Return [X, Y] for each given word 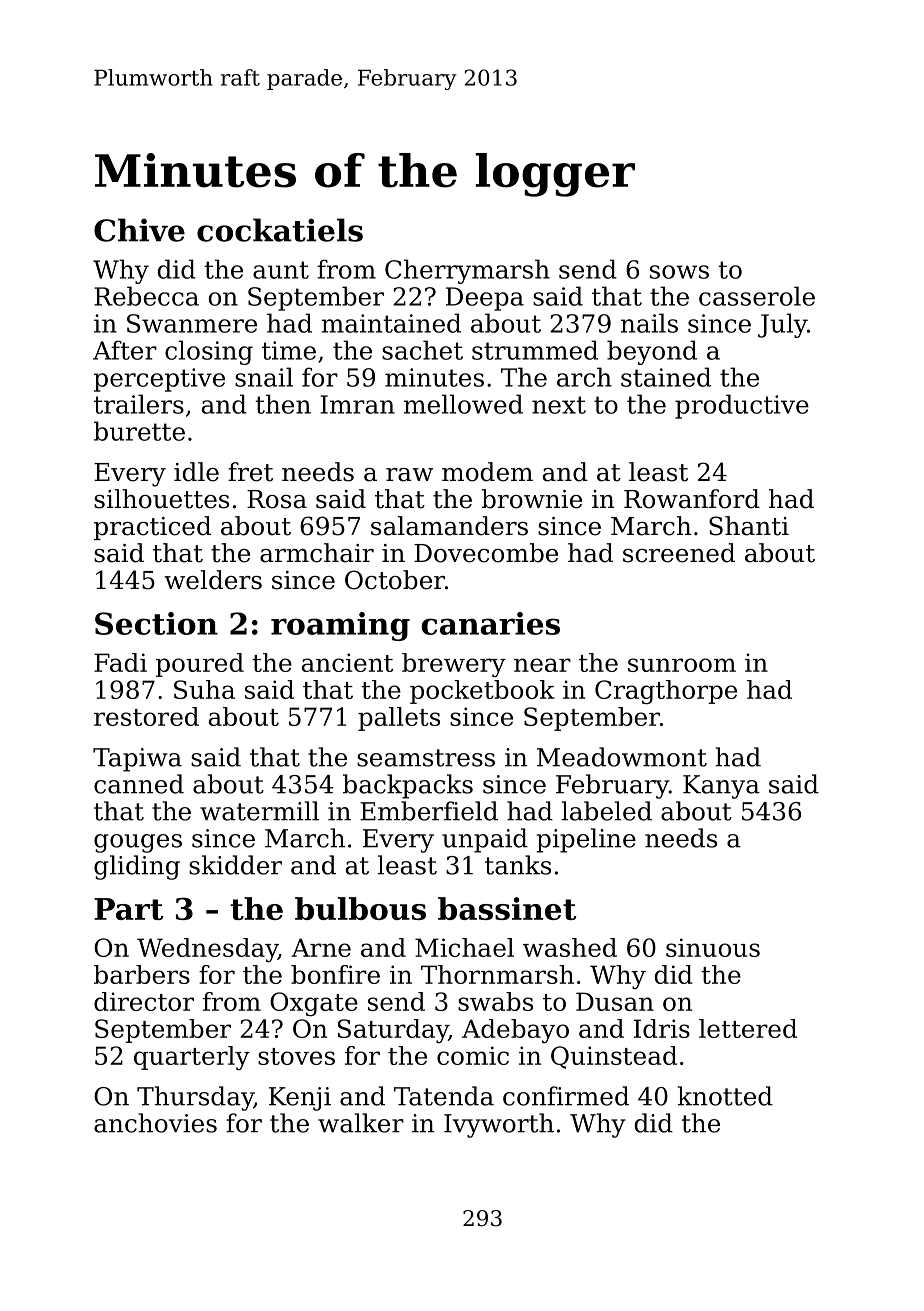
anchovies [155, 1123]
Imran [357, 404]
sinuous [713, 947]
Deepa [485, 299]
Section [156, 623]
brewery [454, 665]
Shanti [749, 526]
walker [361, 1123]
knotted [725, 1096]
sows [679, 272]
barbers [142, 974]
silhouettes [161, 499]
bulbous [360, 908]
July [782, 325]
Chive [139, 230]
